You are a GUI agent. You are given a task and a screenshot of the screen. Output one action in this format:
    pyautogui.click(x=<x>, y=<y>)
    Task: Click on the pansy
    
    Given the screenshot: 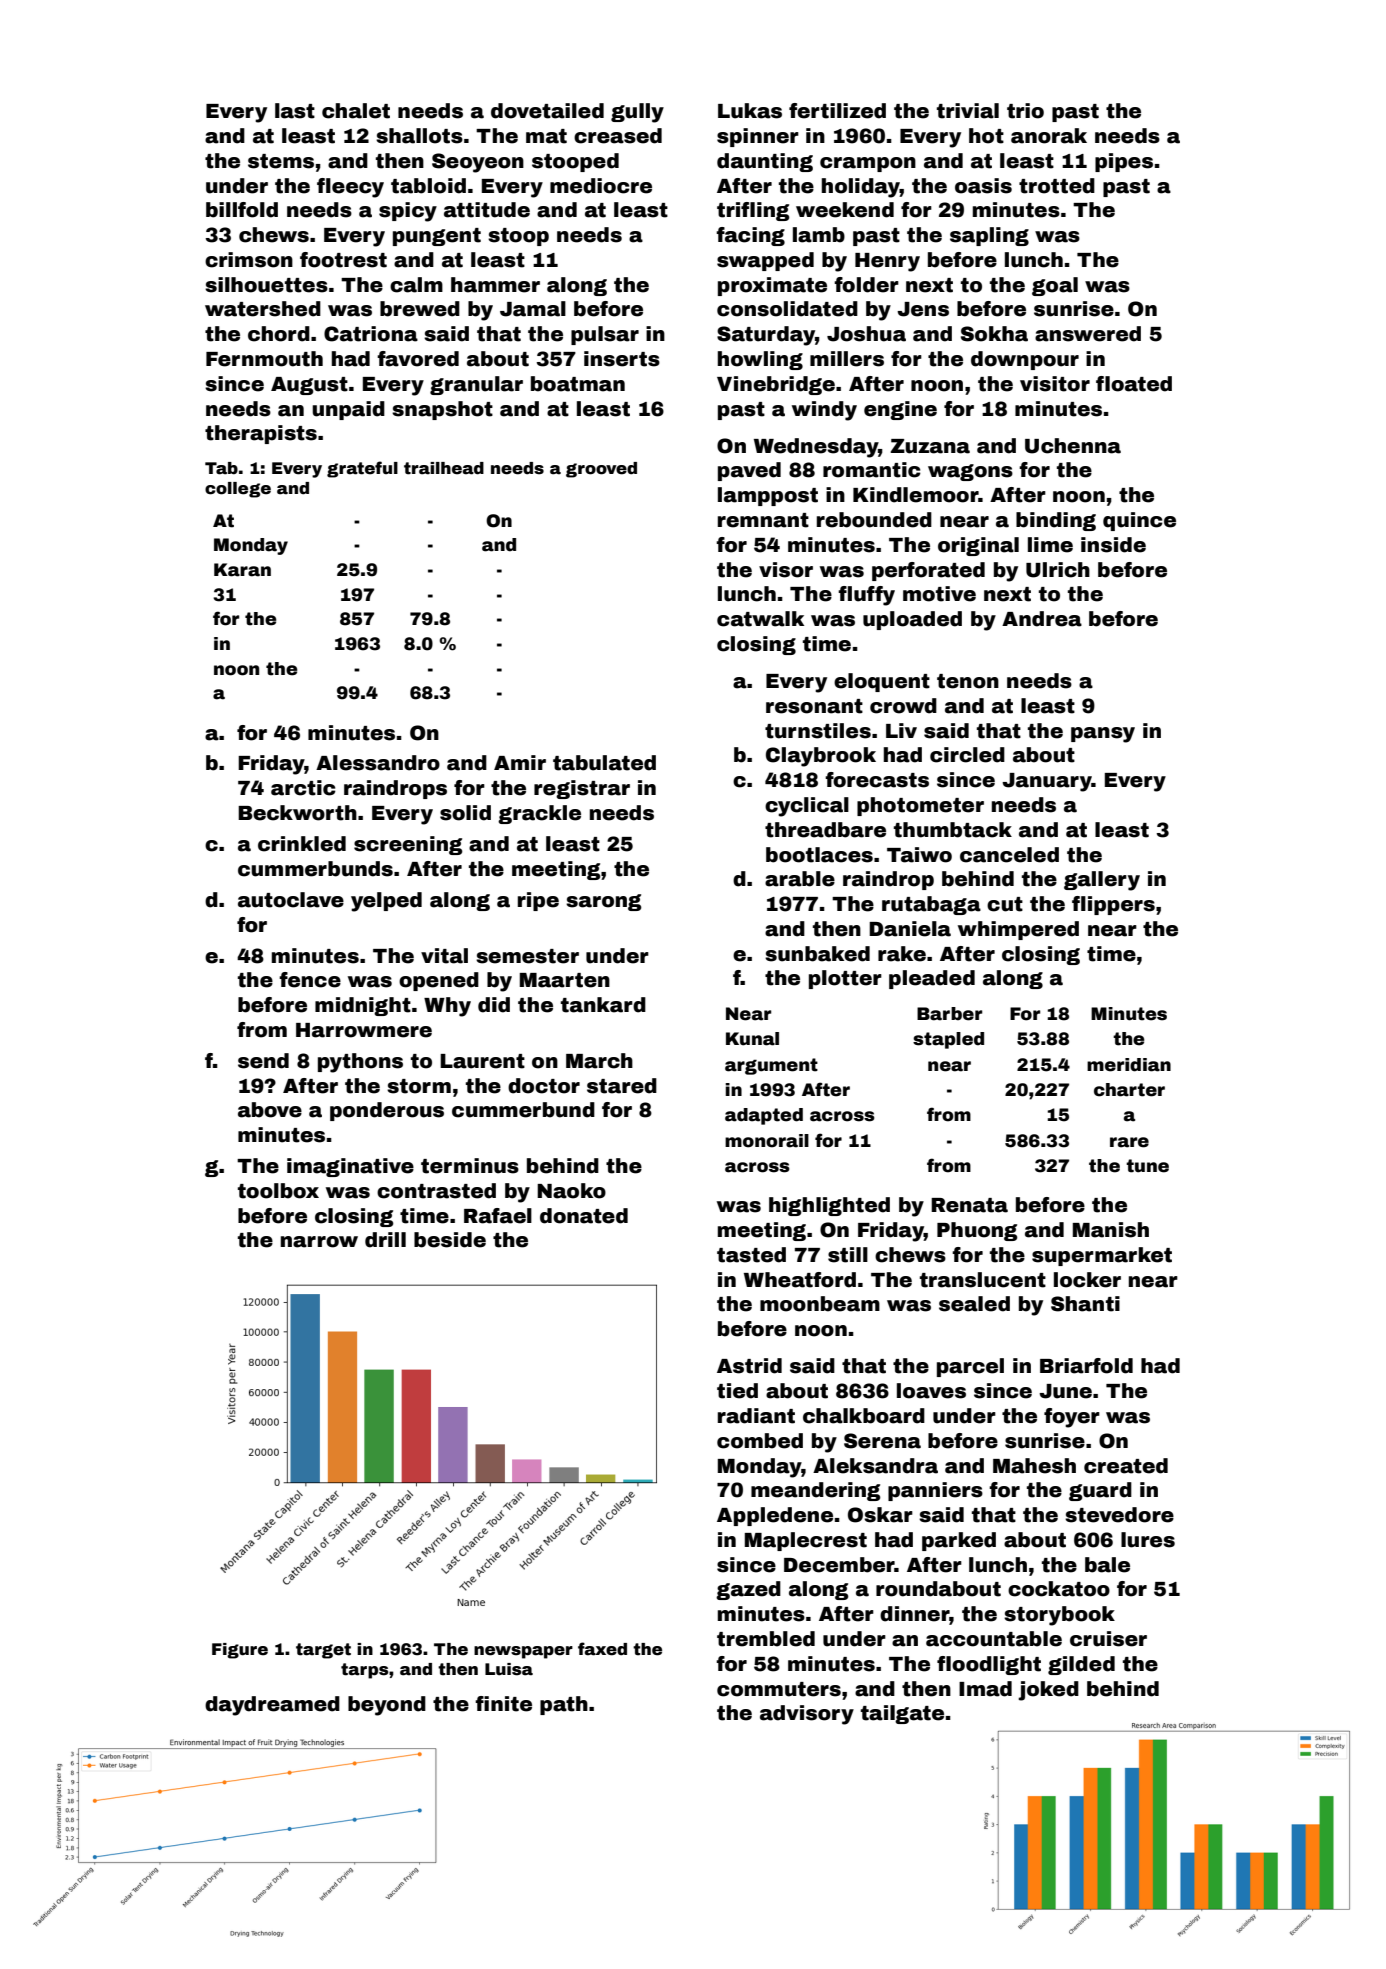 What is the action you would take?
    pyautogui.click(x=1103, y=735)
